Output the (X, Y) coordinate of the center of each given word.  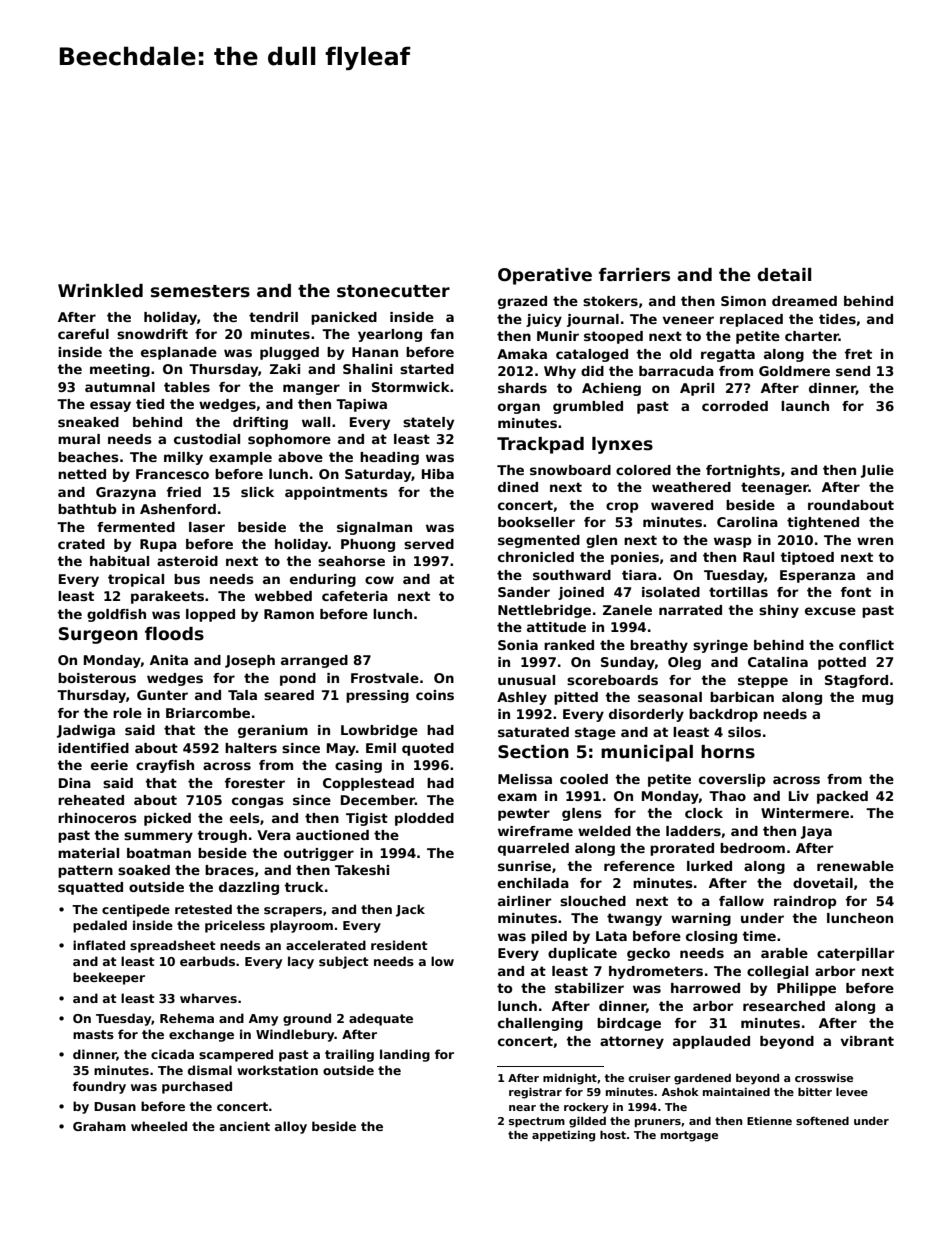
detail (784, 275)
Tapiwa (361, 405)
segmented (539, 541)
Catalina (778, 662)
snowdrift (152, 334)
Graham (99, 1126)
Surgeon (98, 635)
